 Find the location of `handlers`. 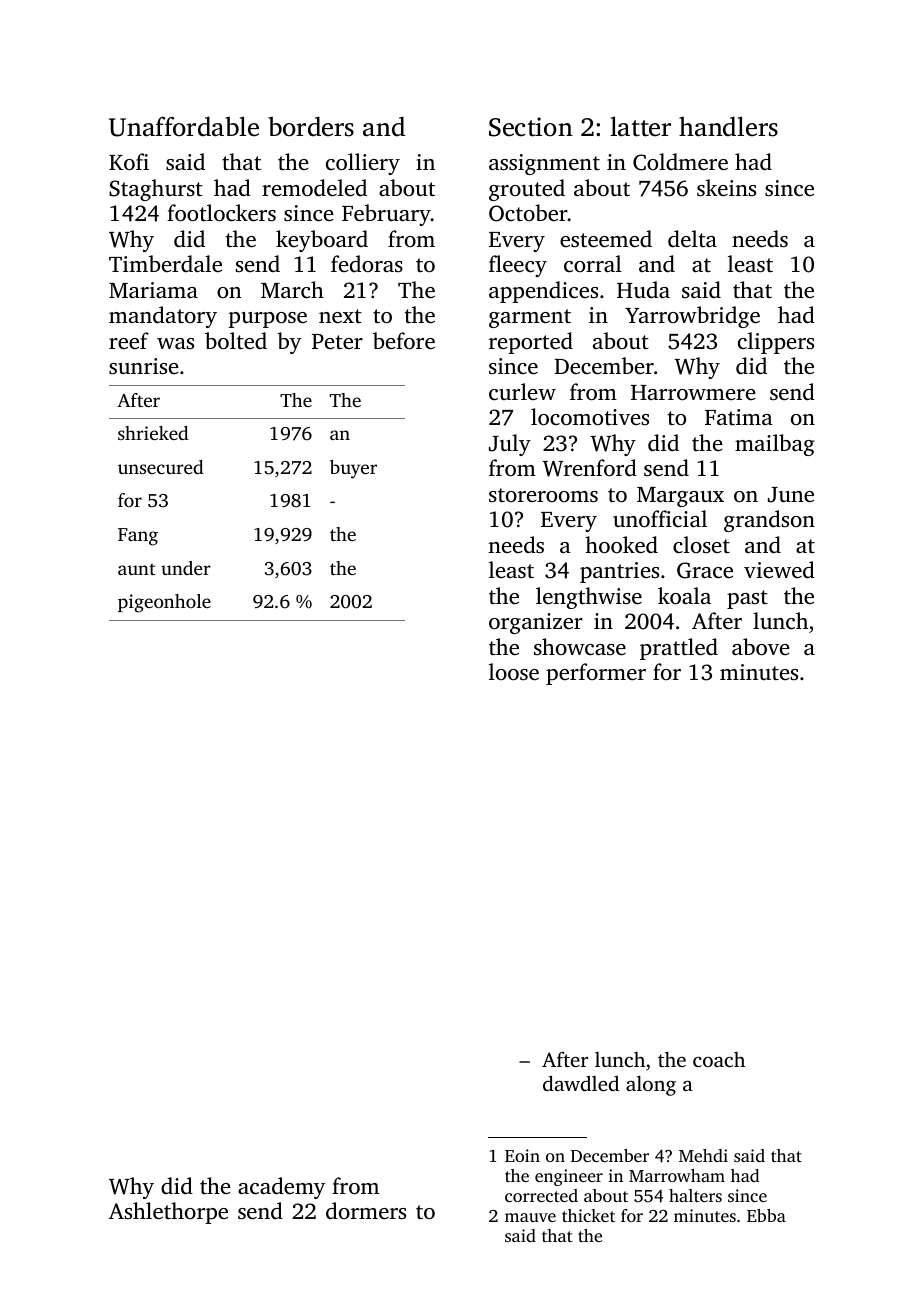

handlers is located at coordinates (728, 126).
